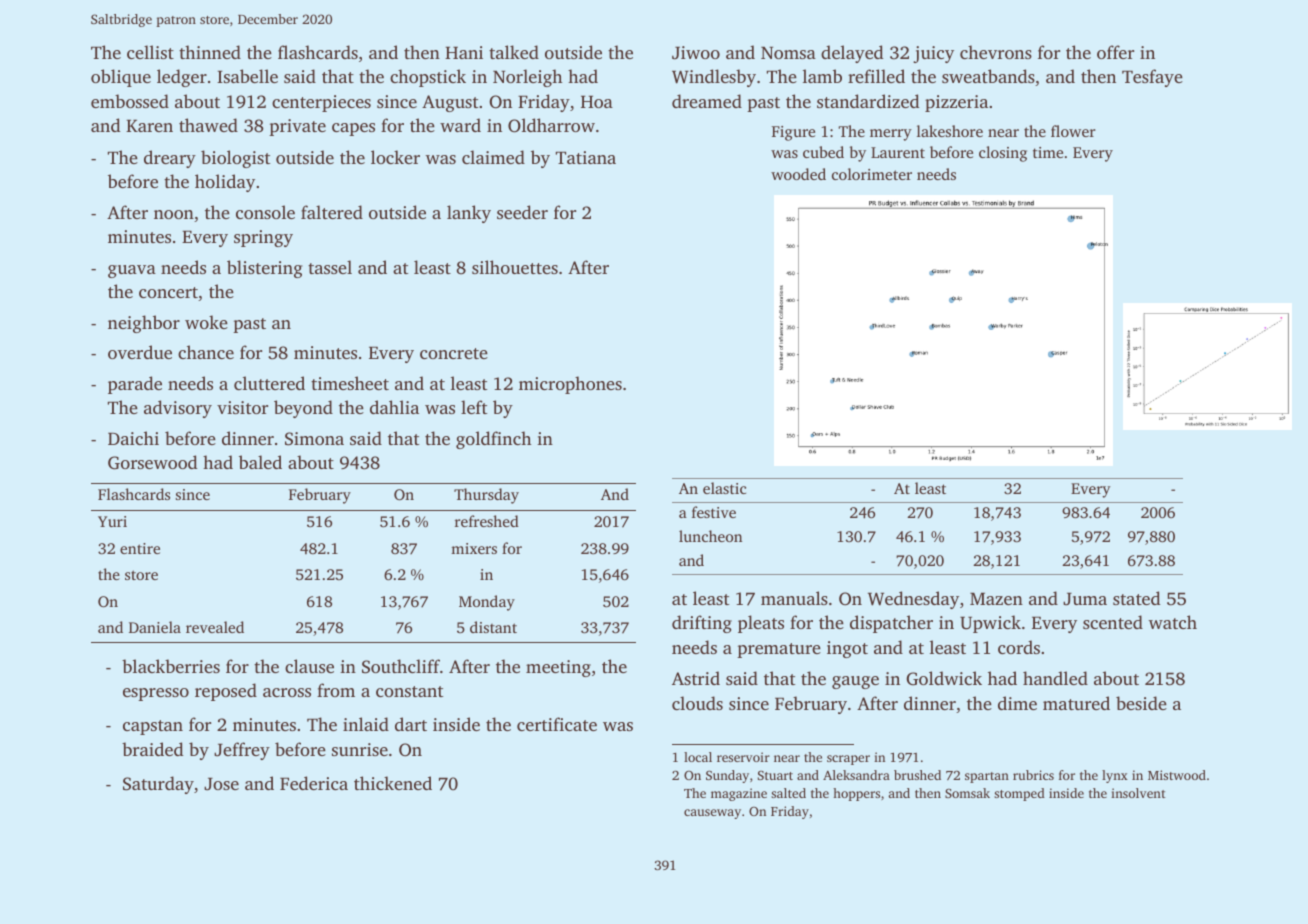 This screenshot has height=924, width=1308. What do you see at coordinates (551, 125) in the screenshot?
I see `Oldharrow` at bounding box center [551, 125].
